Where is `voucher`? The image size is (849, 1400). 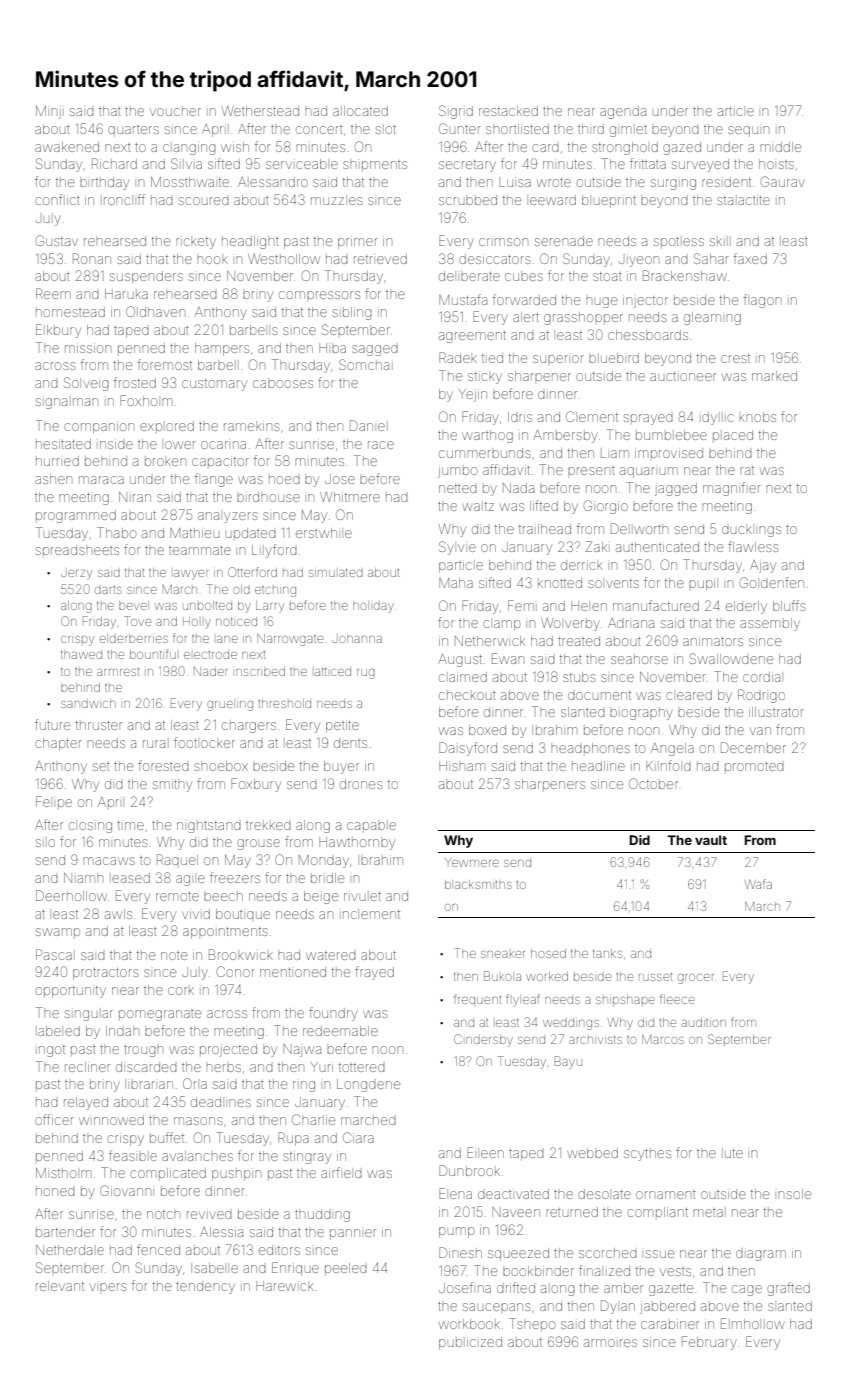
voucher is located at coordinates (175, 112).
